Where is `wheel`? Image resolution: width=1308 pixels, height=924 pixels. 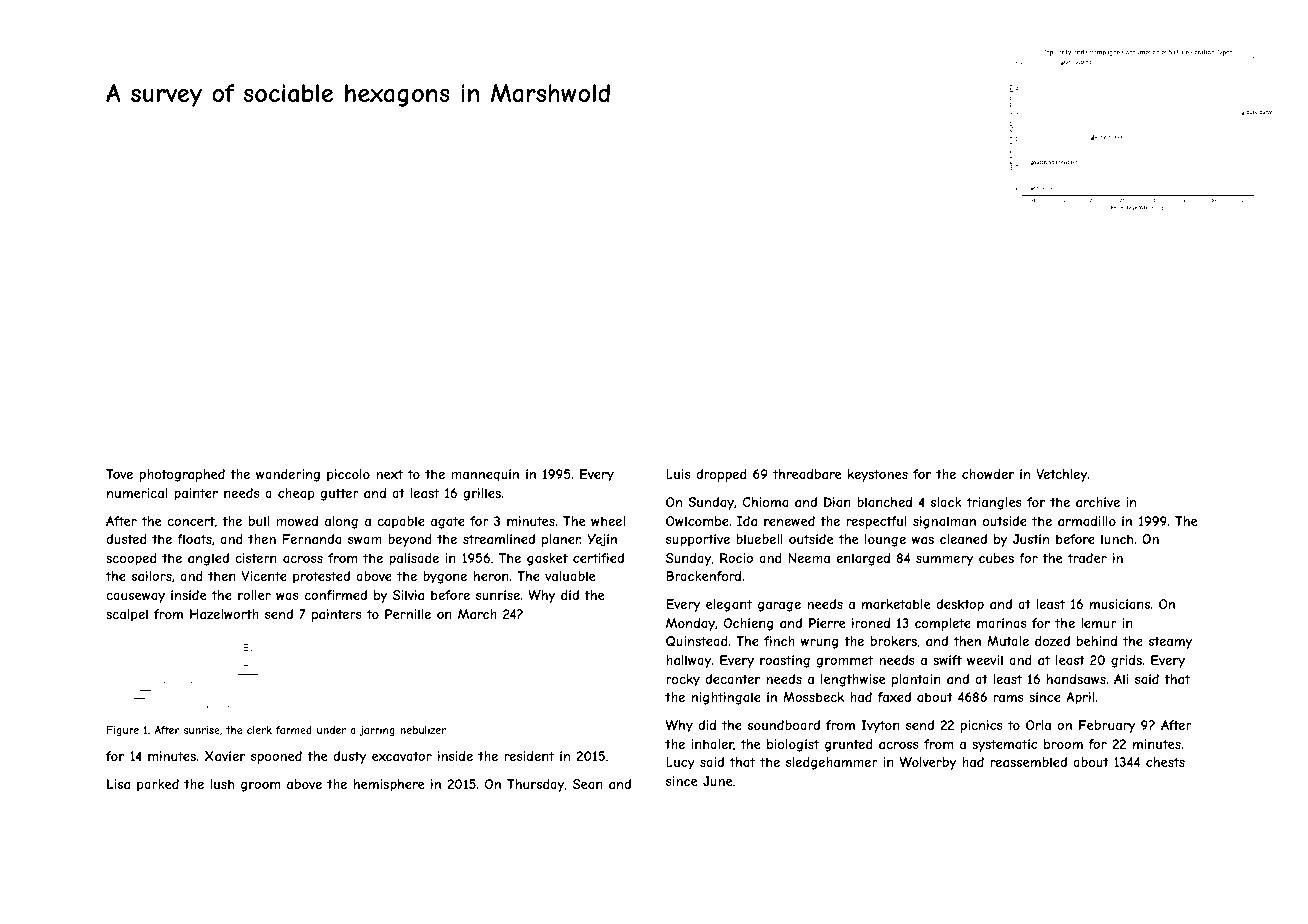 wheel is located at coordinates (608, 521).
